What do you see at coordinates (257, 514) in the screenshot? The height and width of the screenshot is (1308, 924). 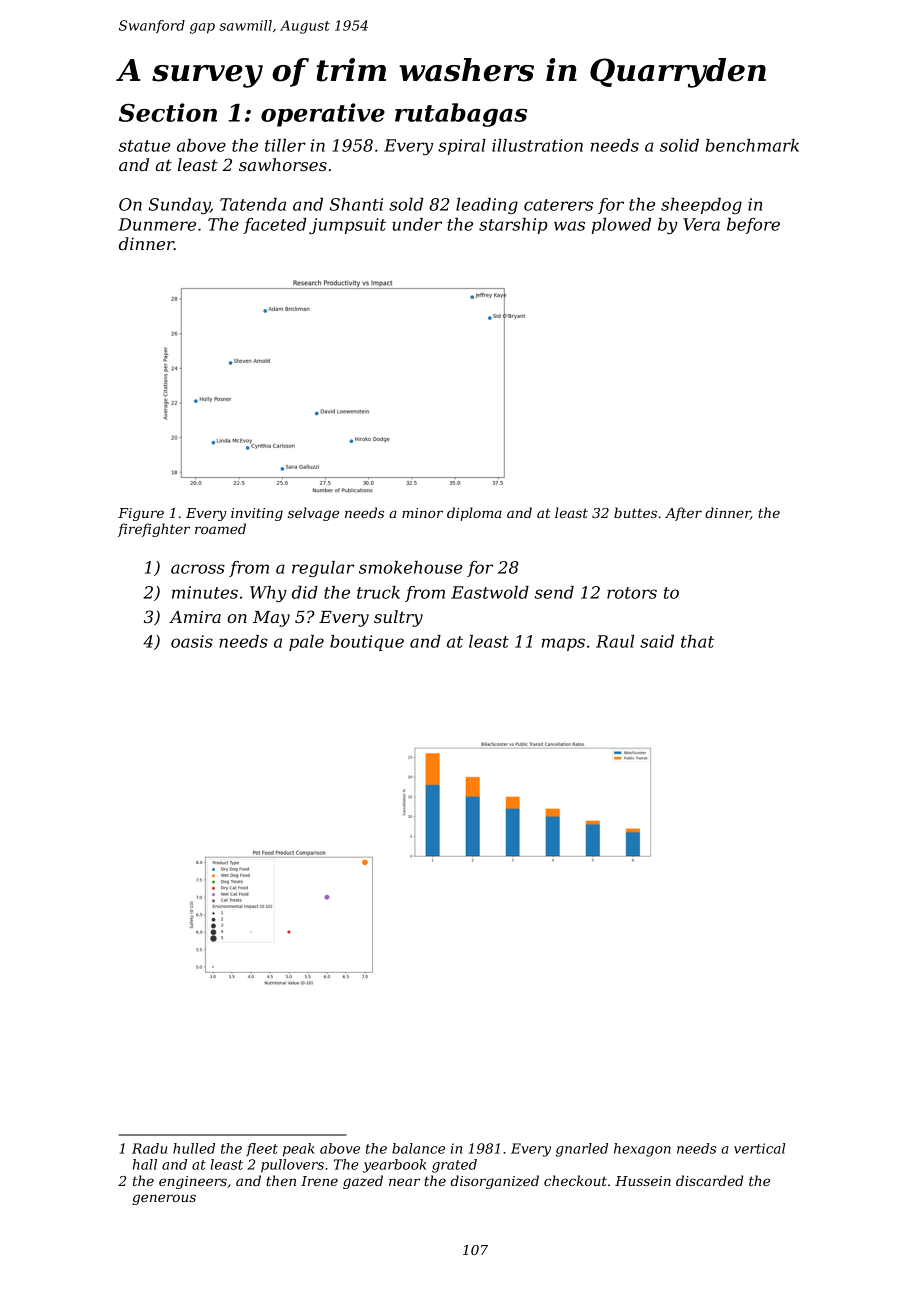 I see `inviting` at bounding box center [257, 514].
